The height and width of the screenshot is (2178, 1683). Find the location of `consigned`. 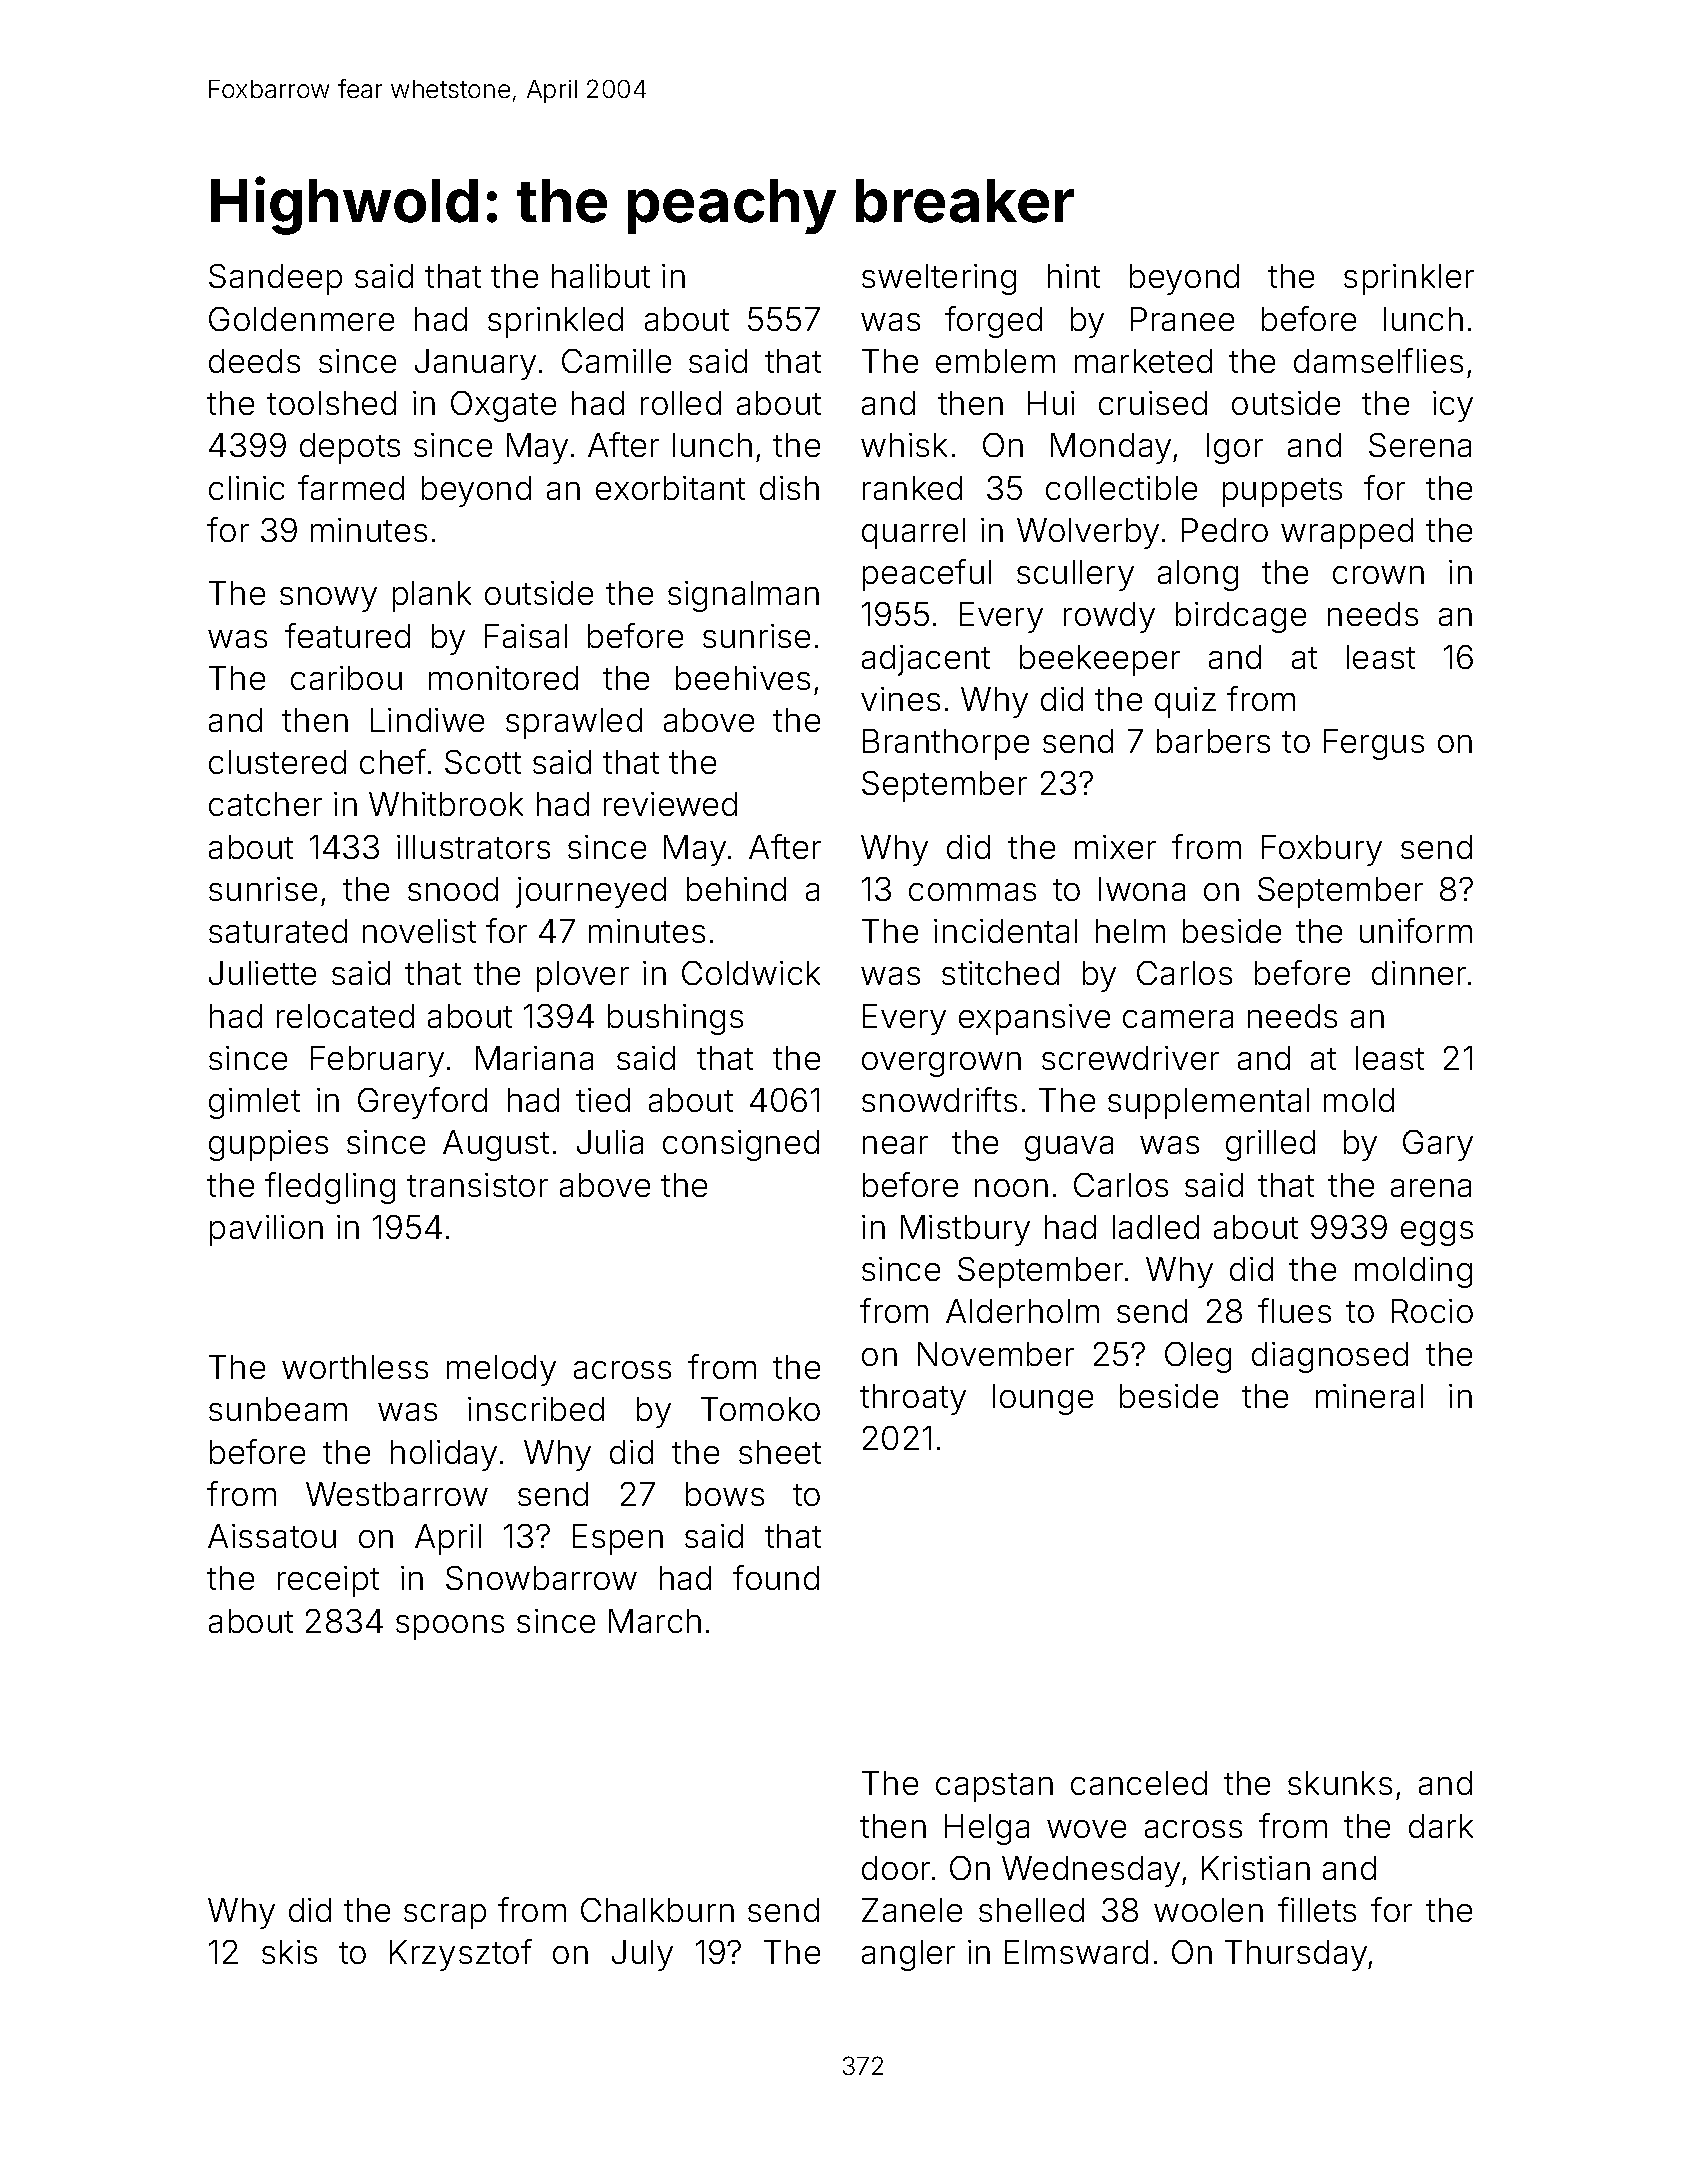

consigned is located at coordinates (741, 1145).
